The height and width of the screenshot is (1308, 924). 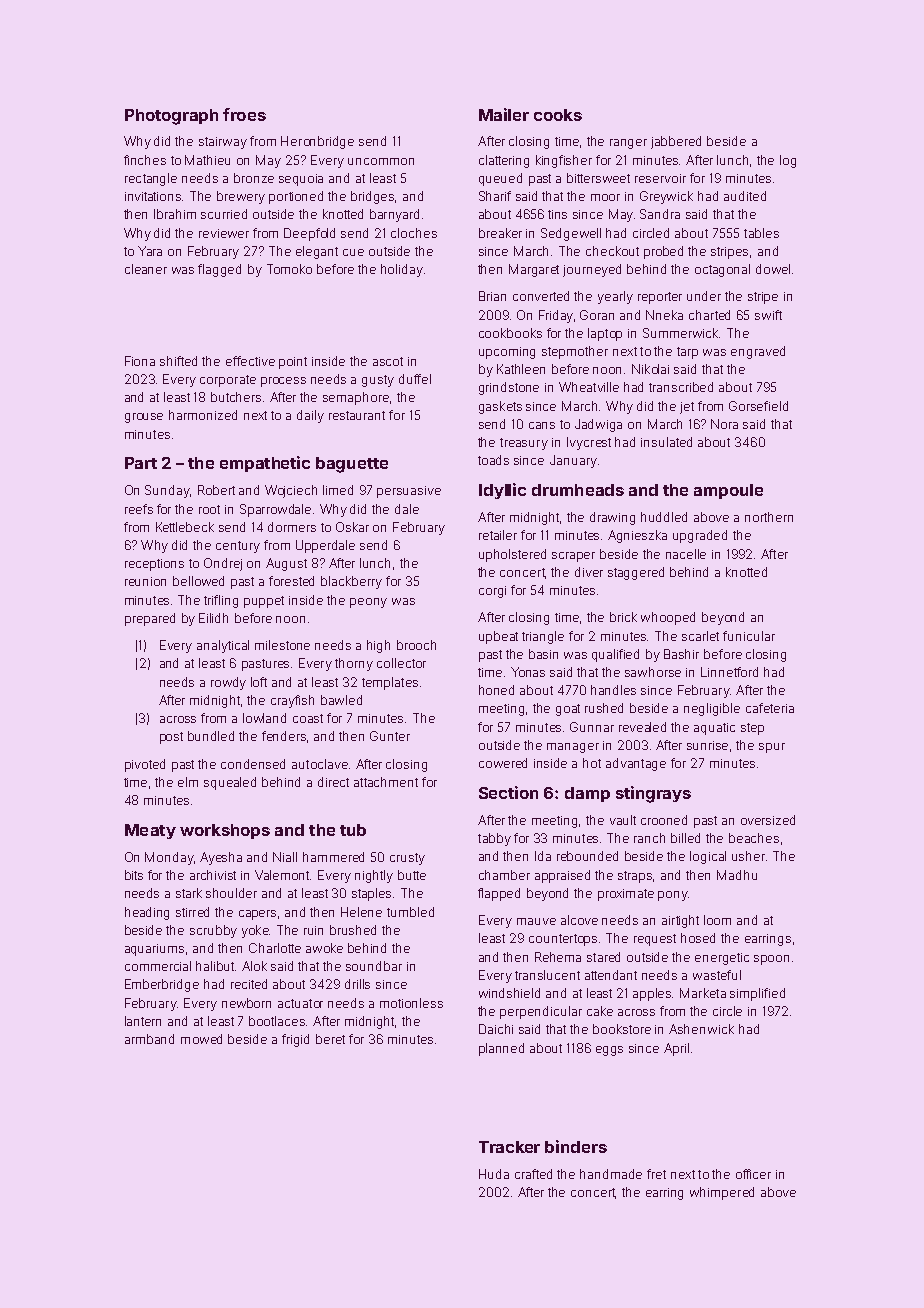 What do you see at coordinates (394, 215) in the screenshot?
I see `barnyard` at bounding box center [394, 215].
